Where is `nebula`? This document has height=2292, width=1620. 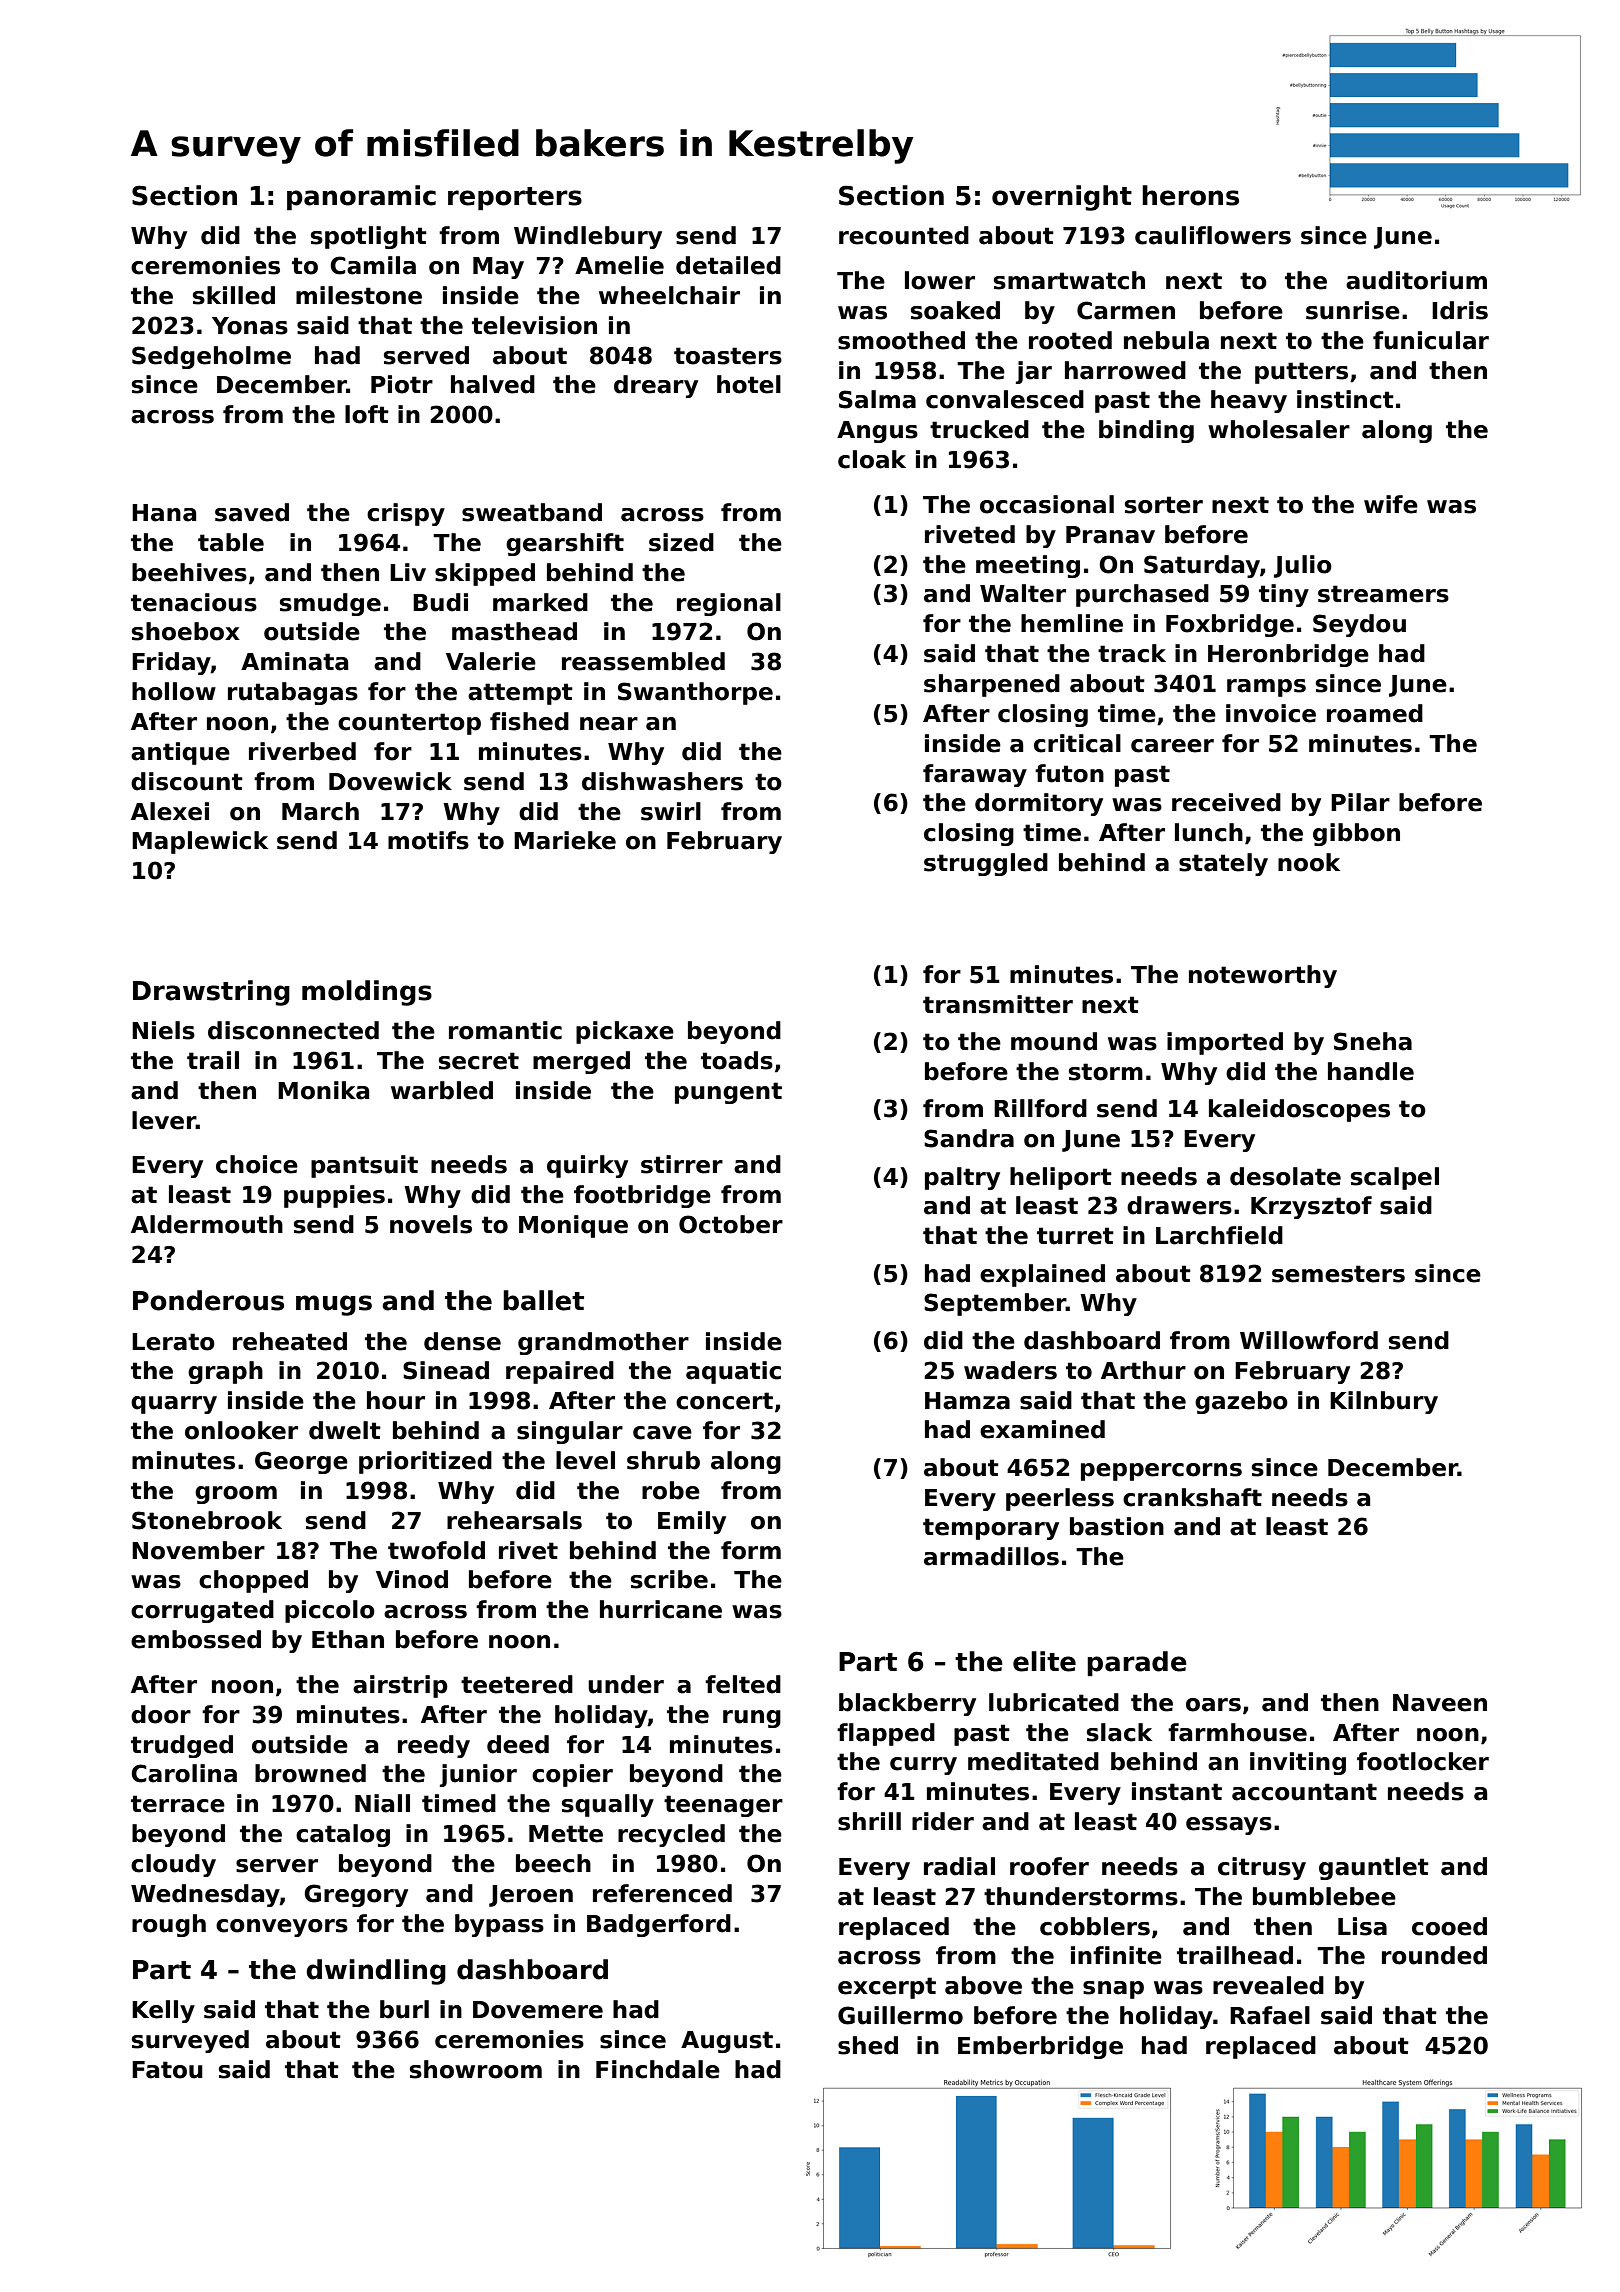
nebula is located at coordinates (1166, 340).
